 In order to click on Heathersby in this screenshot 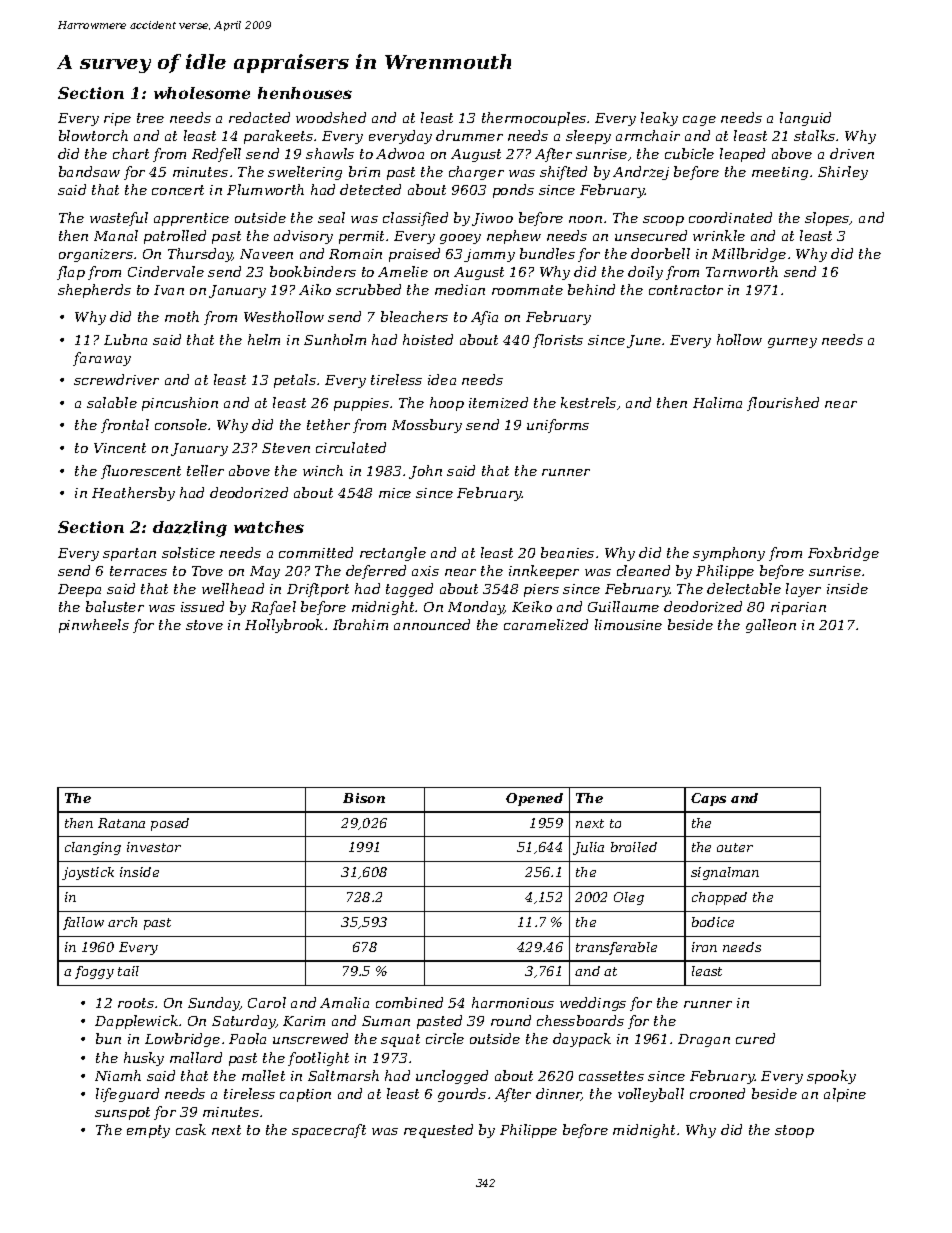, I will do `click(133, 494)`.
